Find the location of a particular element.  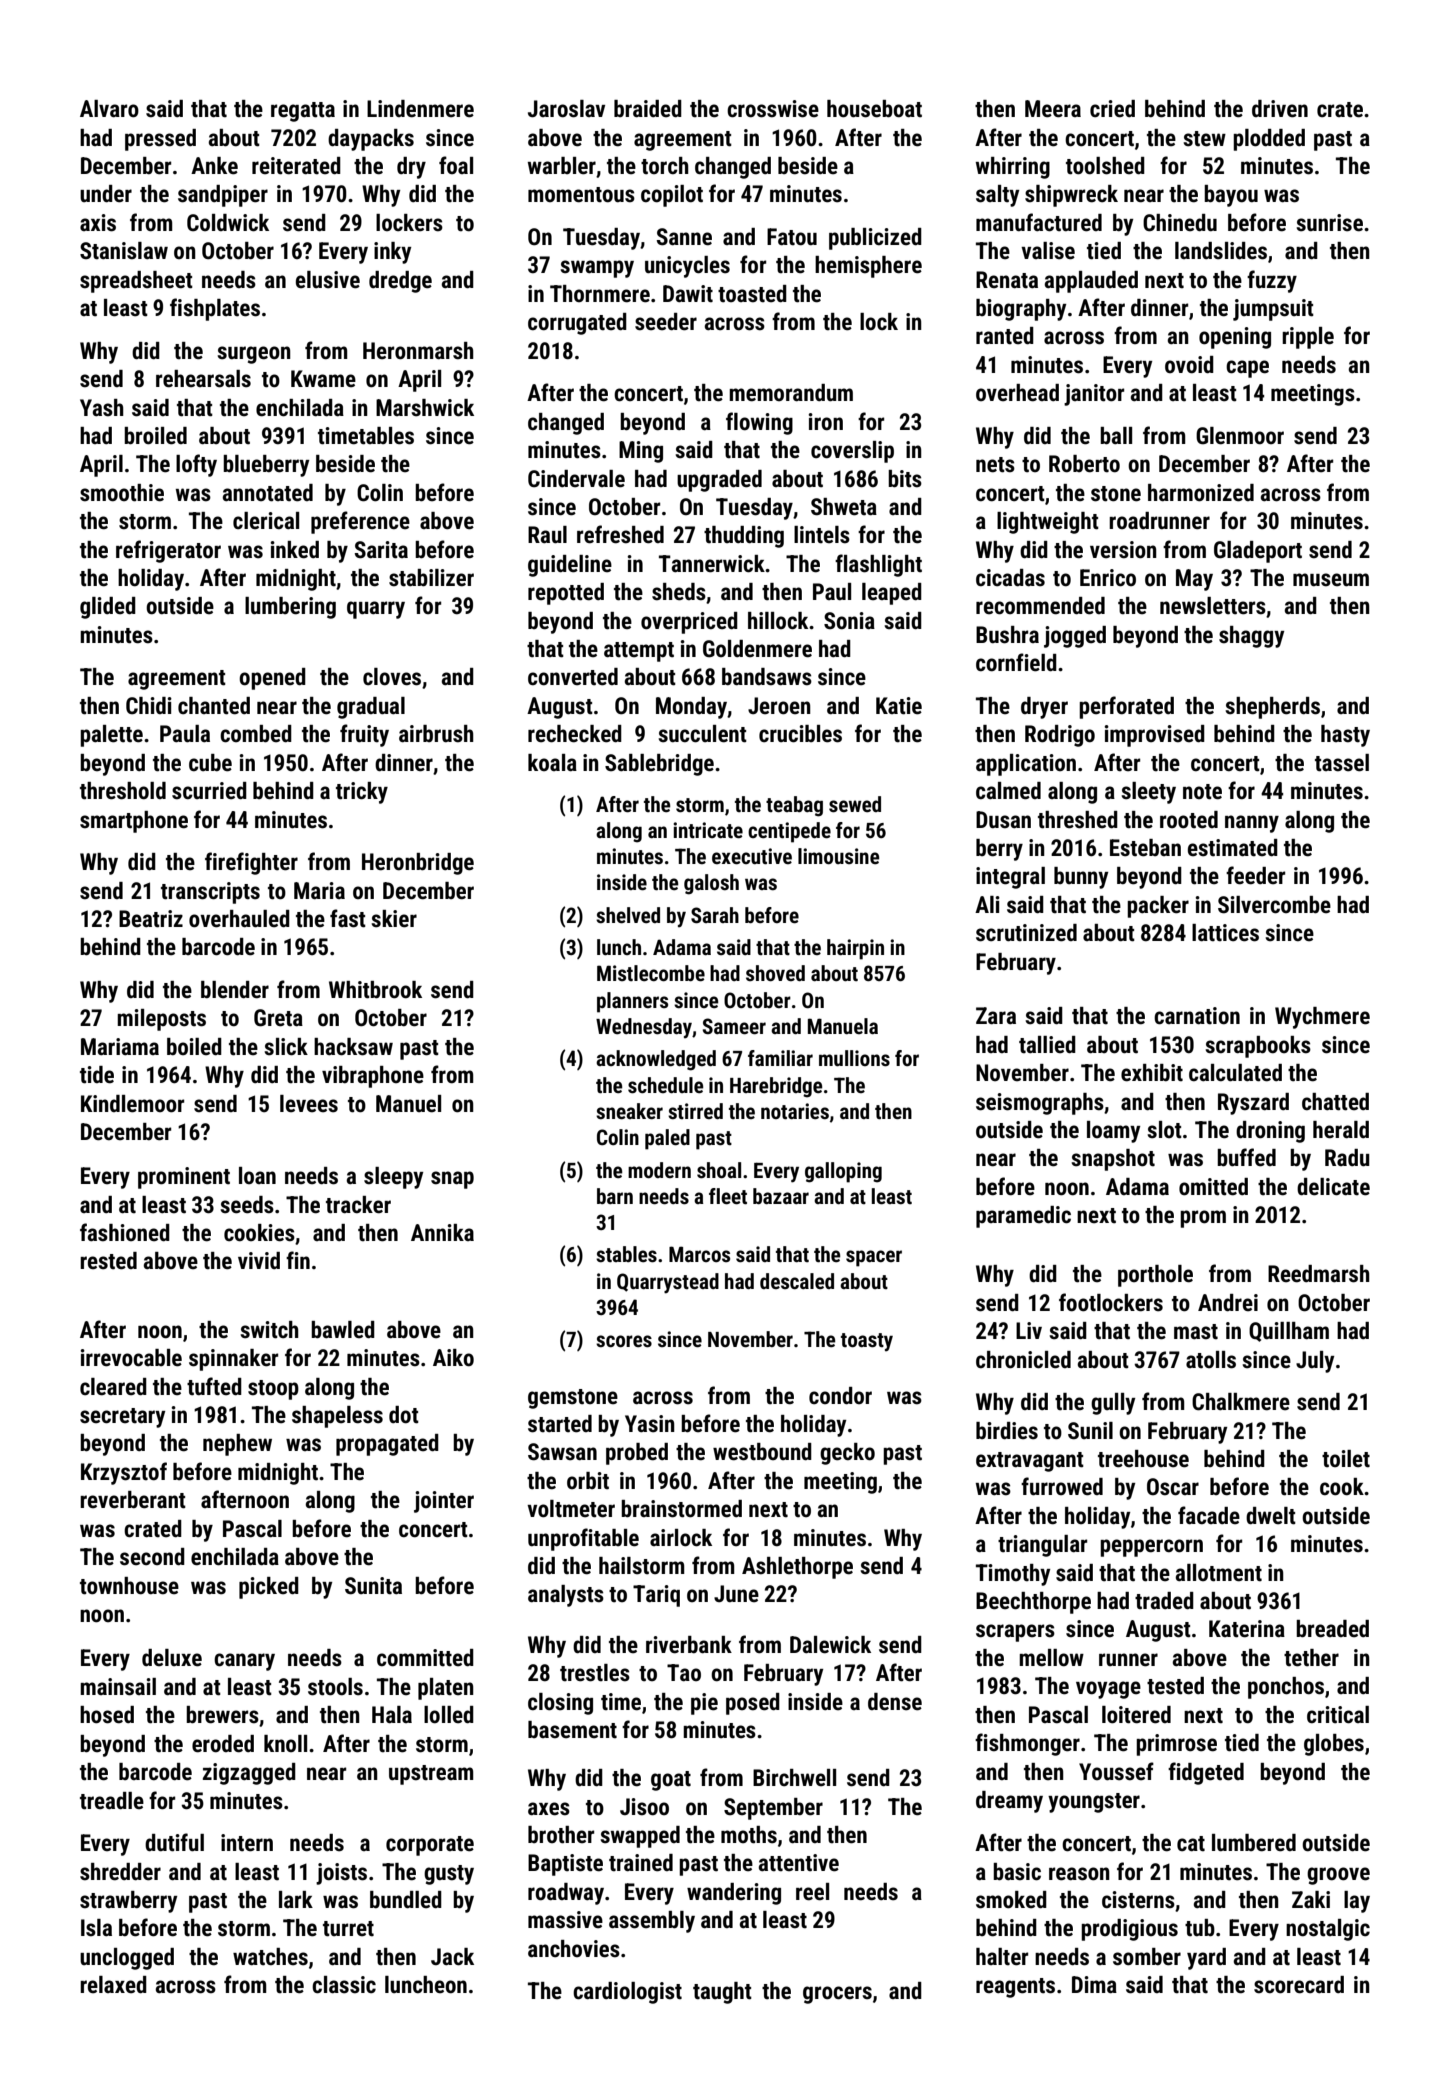

fashioned is located at coordinates (125, 1232).
